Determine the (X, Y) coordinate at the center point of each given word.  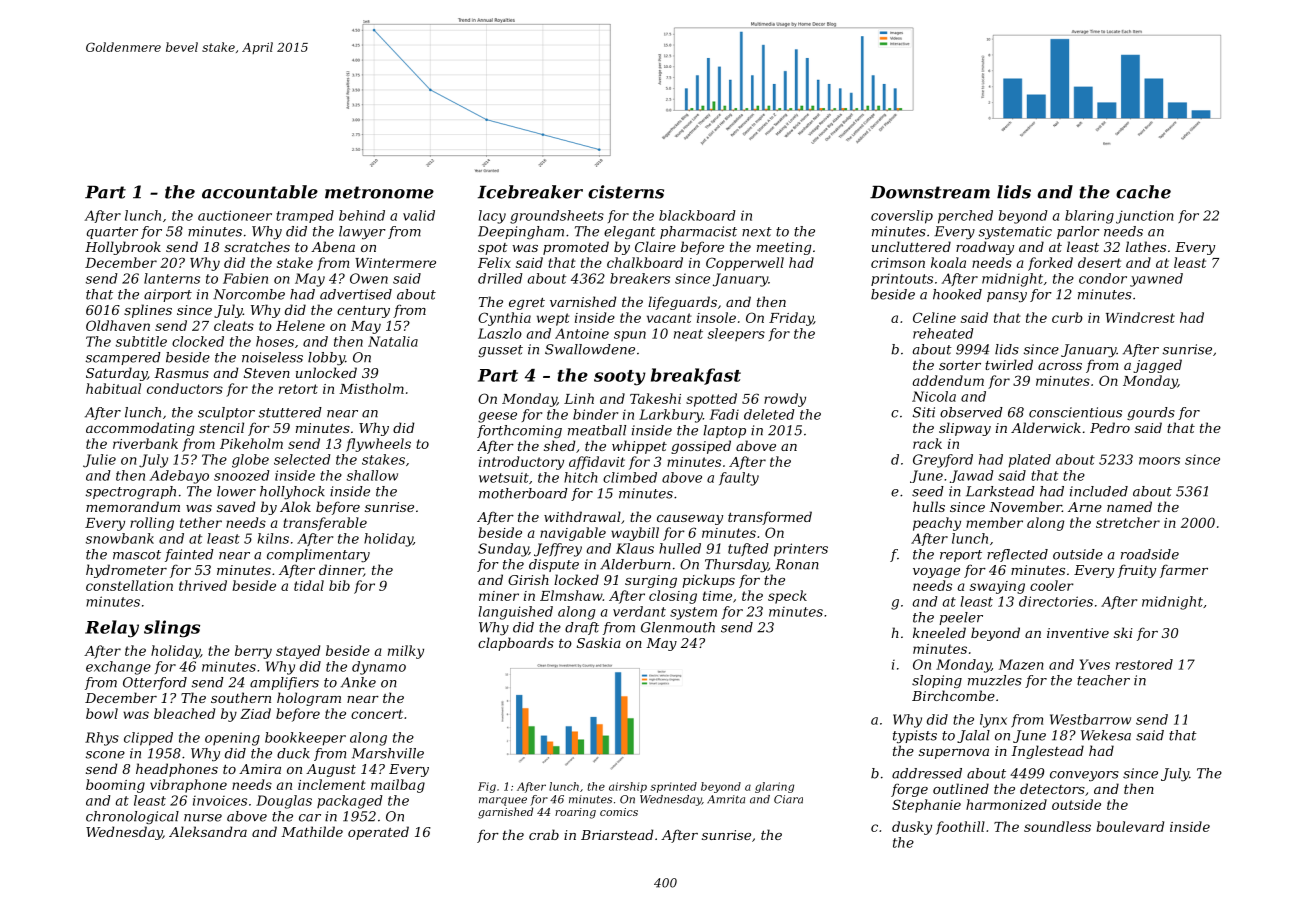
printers (801, 550)
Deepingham (521, 232)
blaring (1089, 217)
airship (628, 787)
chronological (132, 817)
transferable (325, 524)
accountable (260, 192)
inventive (1078, 633)
